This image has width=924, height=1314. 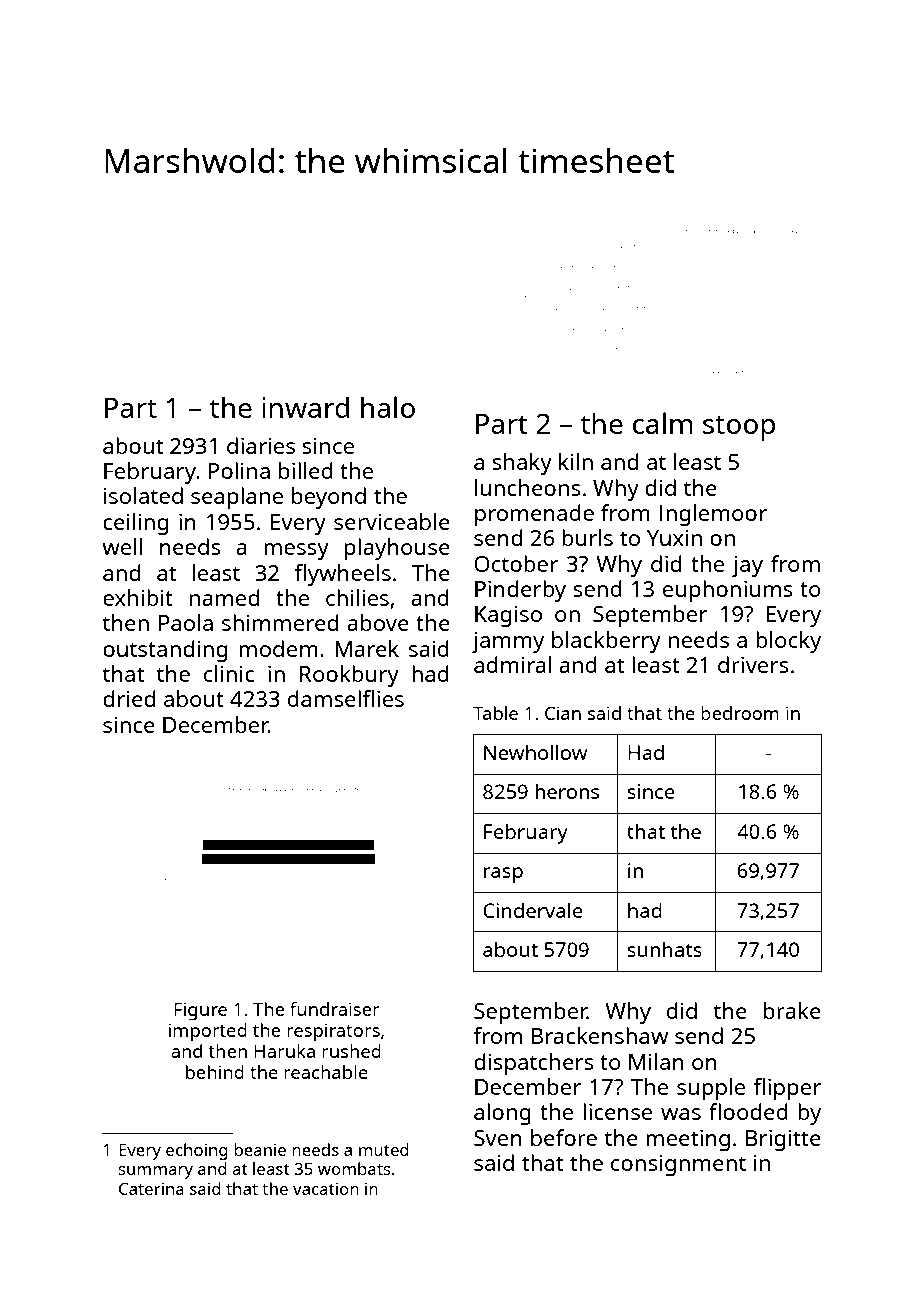 What do you see at coordinates (739, 428) in the image?
I see `stoop` at bounding box center [739, 428].
